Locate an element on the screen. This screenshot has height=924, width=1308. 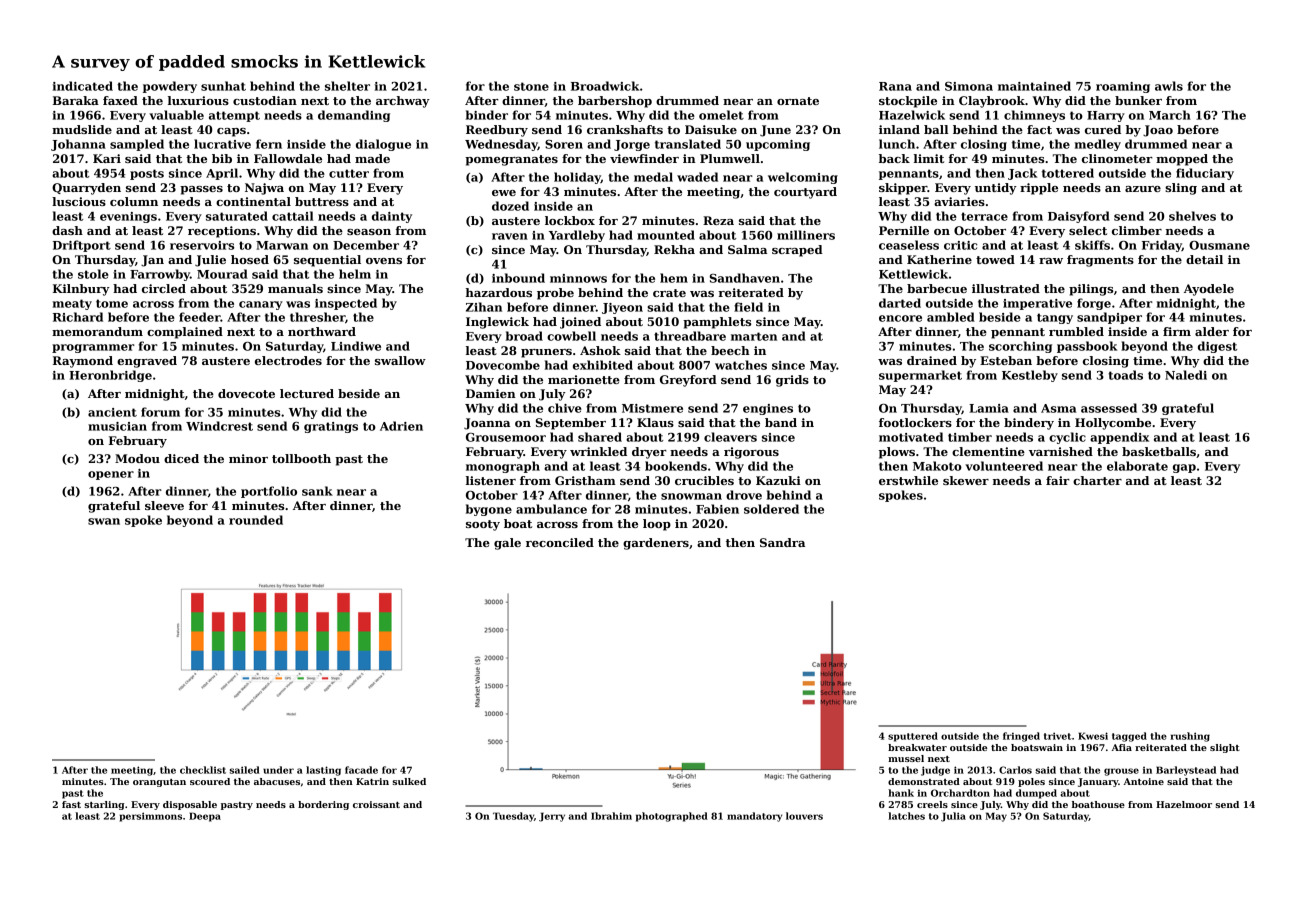
manuals is located at coordinates (295, 288).
